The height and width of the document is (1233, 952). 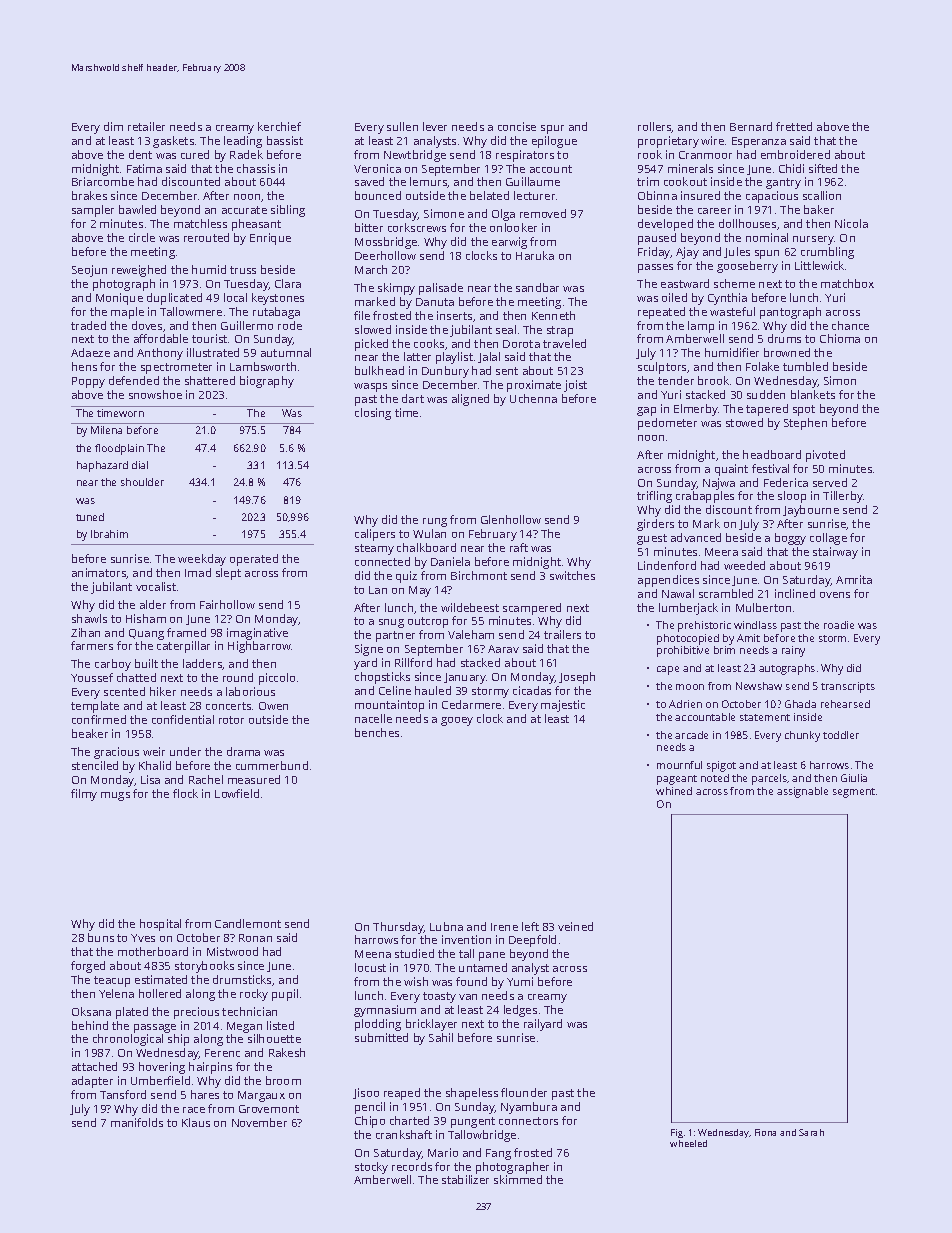 What do you see at coordinates (137, 1122) in the document?
I see `manifolds` at bounding box center [137, 1122].
